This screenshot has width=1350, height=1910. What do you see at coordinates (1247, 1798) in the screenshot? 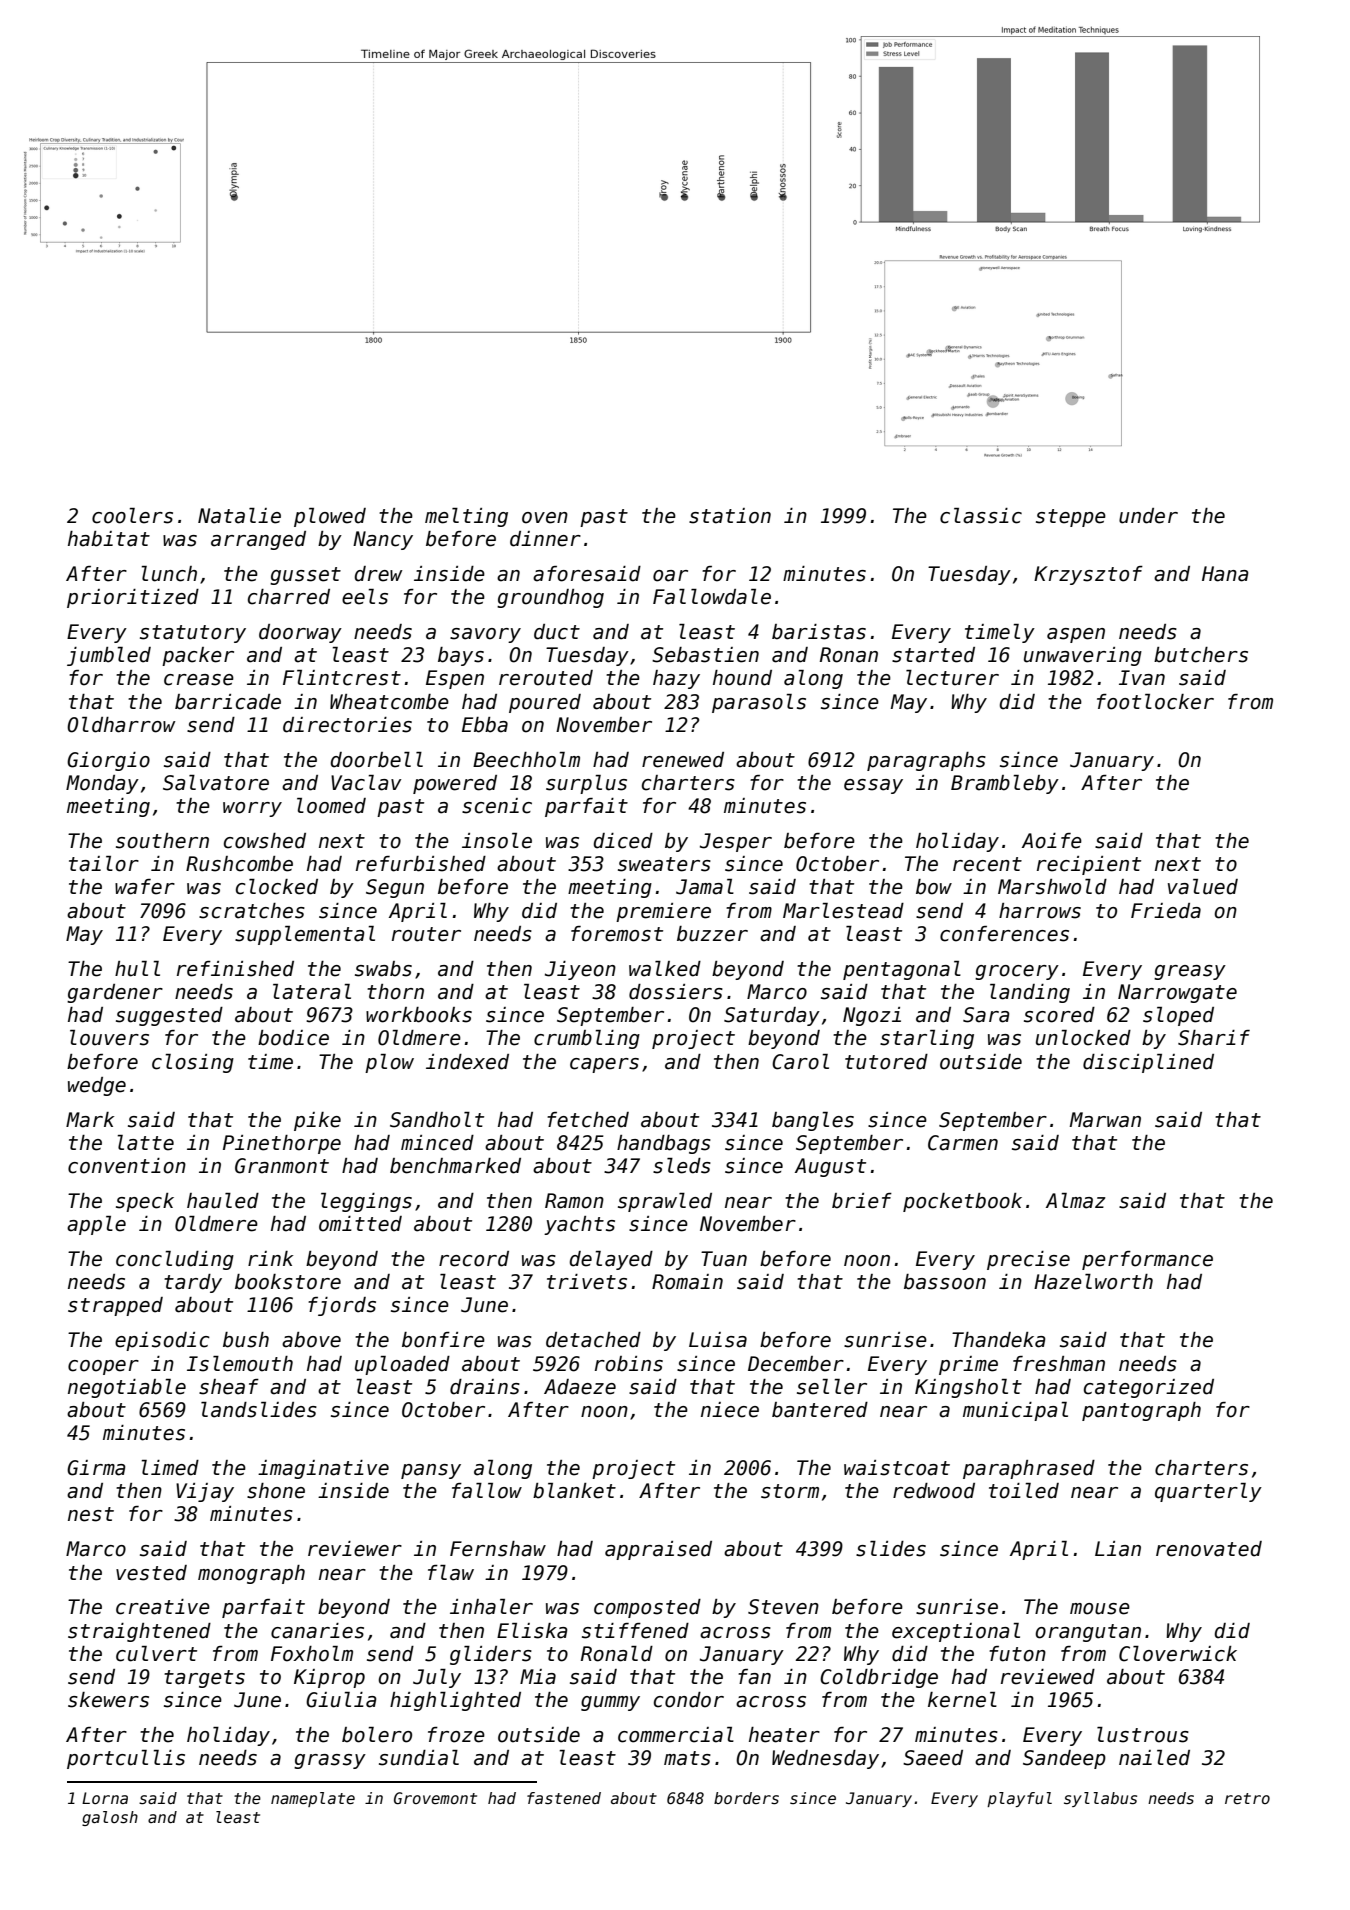
I see `retro` at bounding box center [1247, 1798].
